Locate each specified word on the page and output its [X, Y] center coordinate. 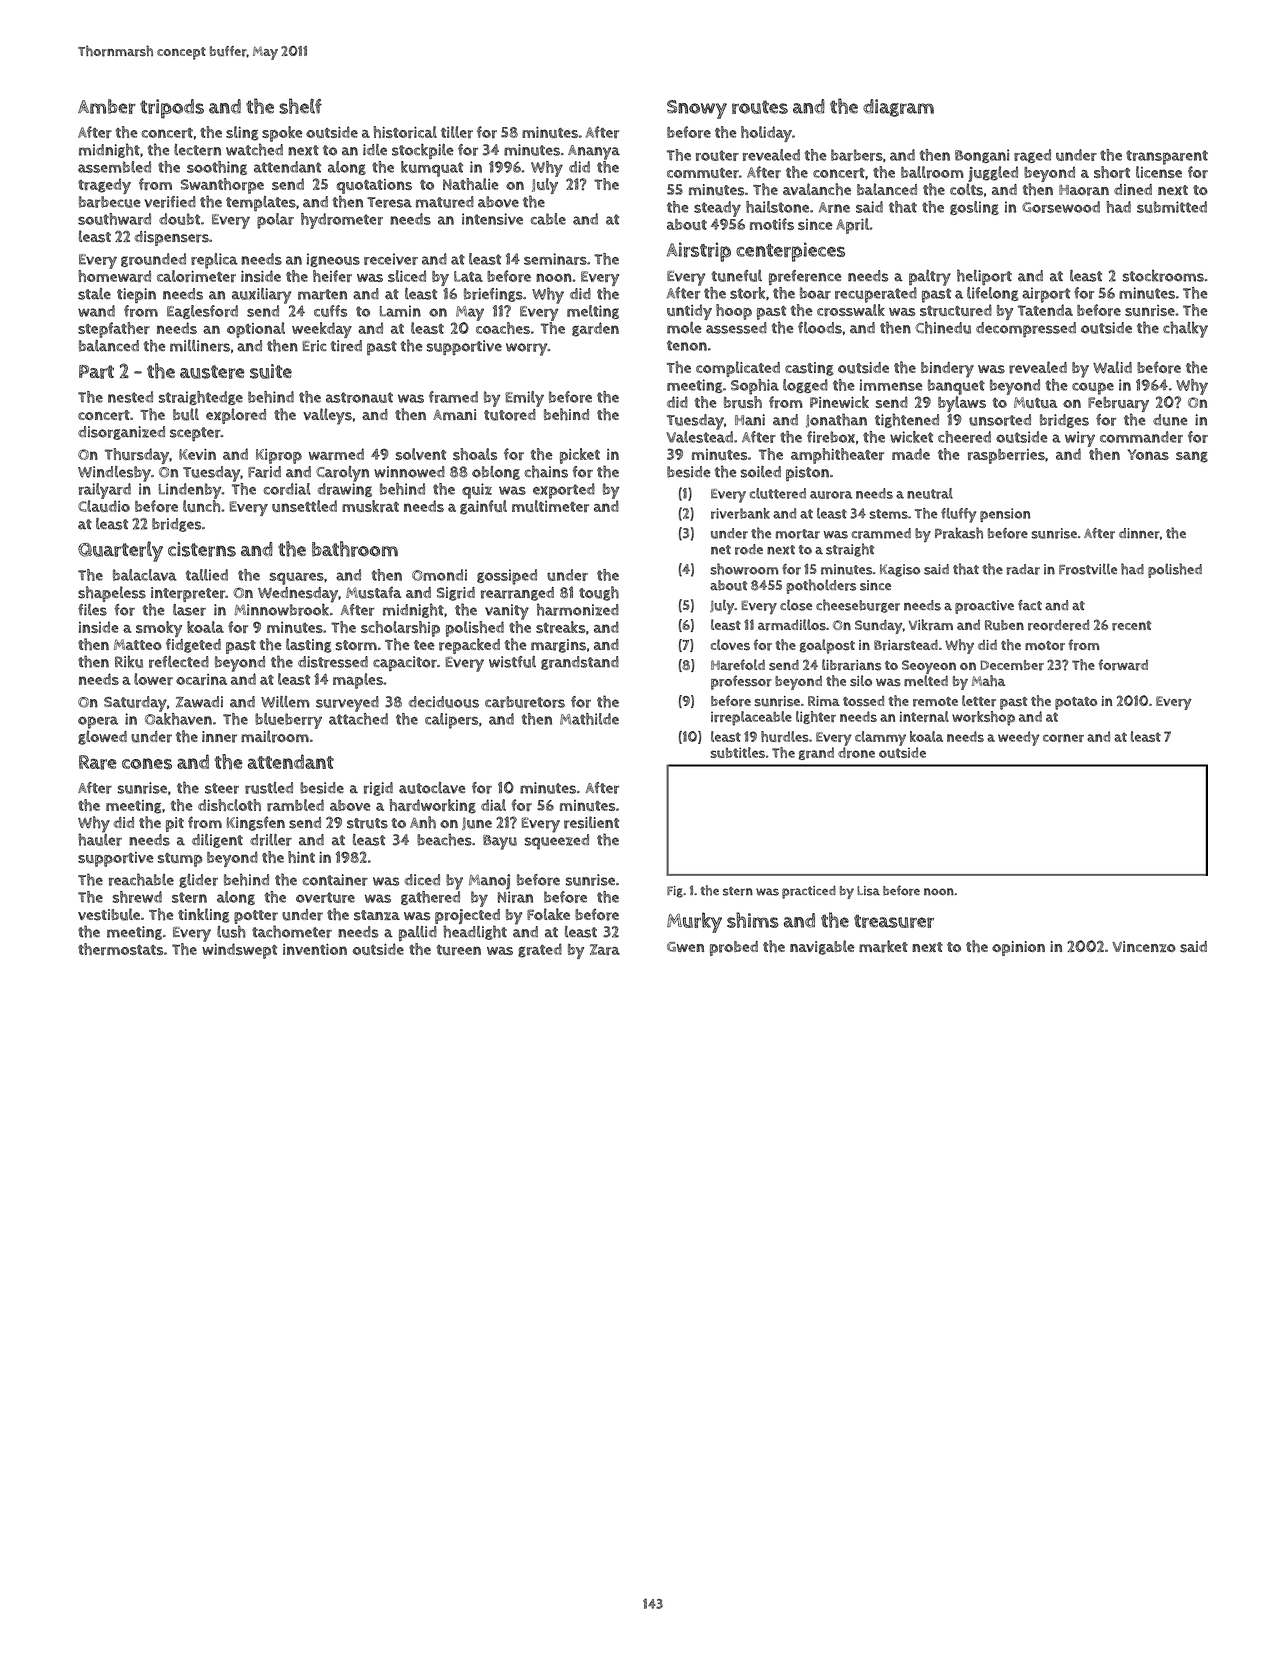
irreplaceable [751, 718]
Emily [524, 399]
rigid [378, 789]
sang [1192, 457]
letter [979, 701]
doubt [179, 219]
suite [271, 371]
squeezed [557, 842]
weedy [1018, 738]
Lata [468, 276]
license [1159, 172]
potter [256, 917]
